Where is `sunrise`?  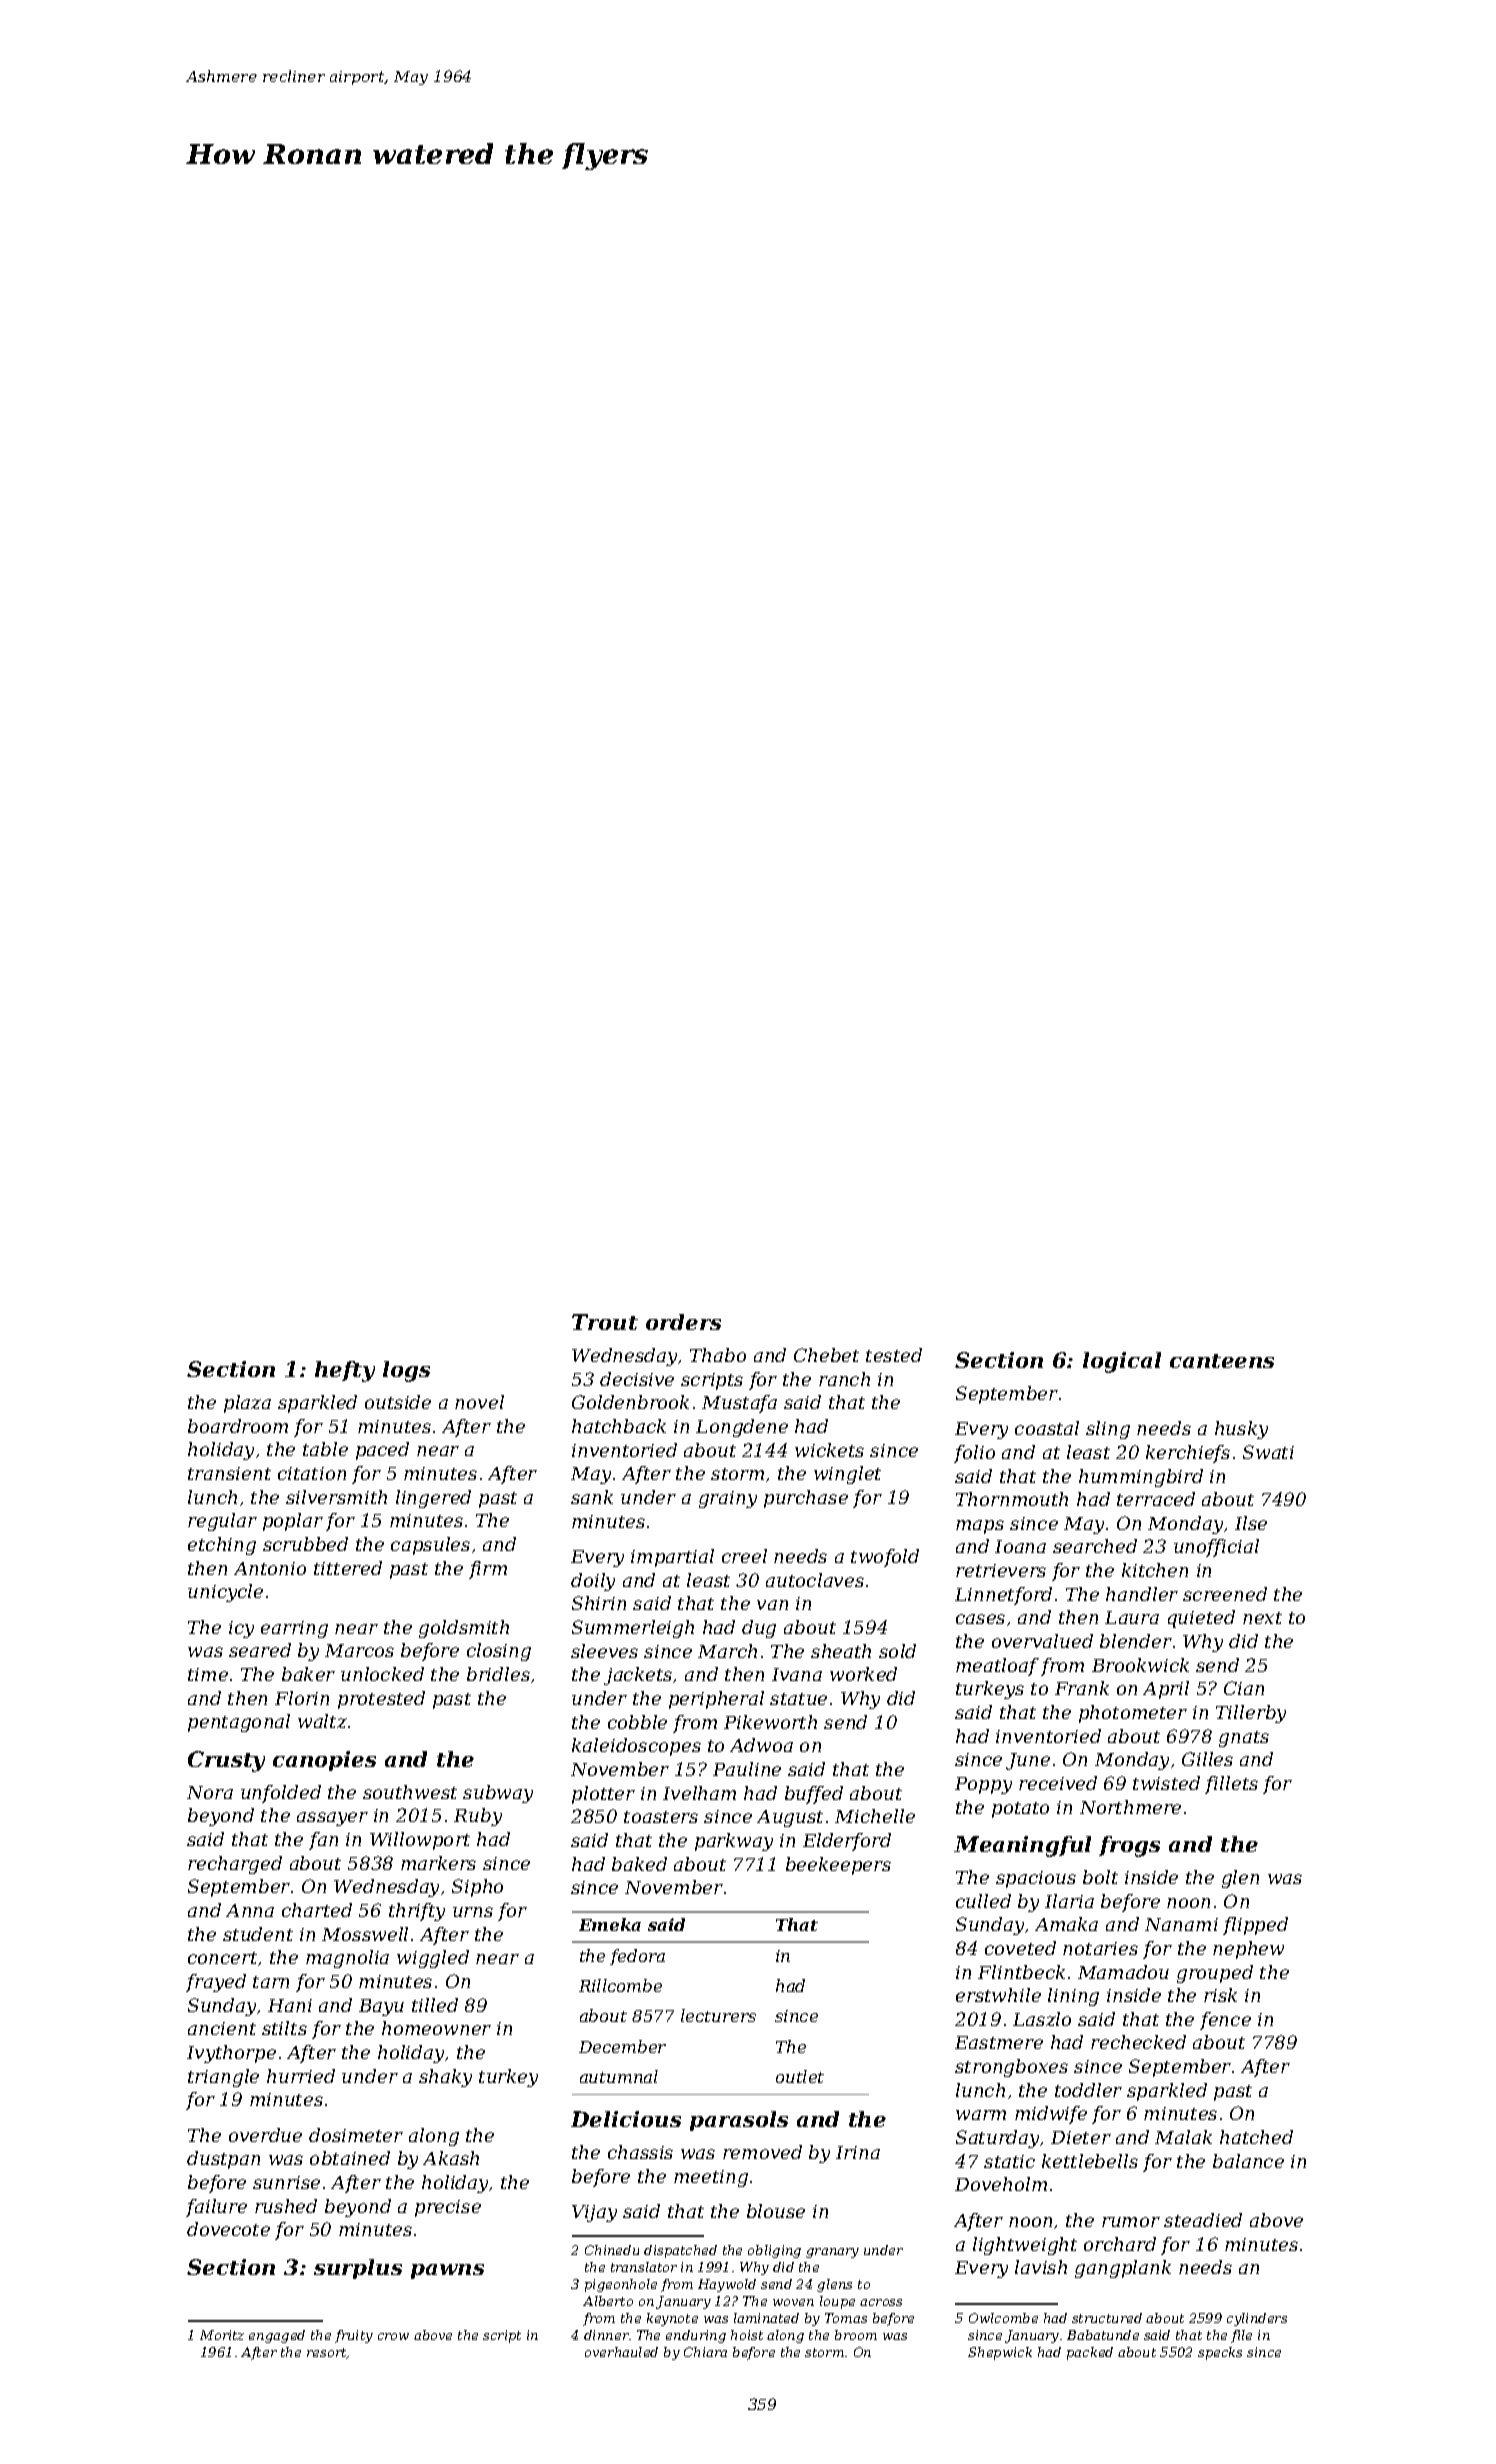
sunrise is located at coordinates (286, 2182).
